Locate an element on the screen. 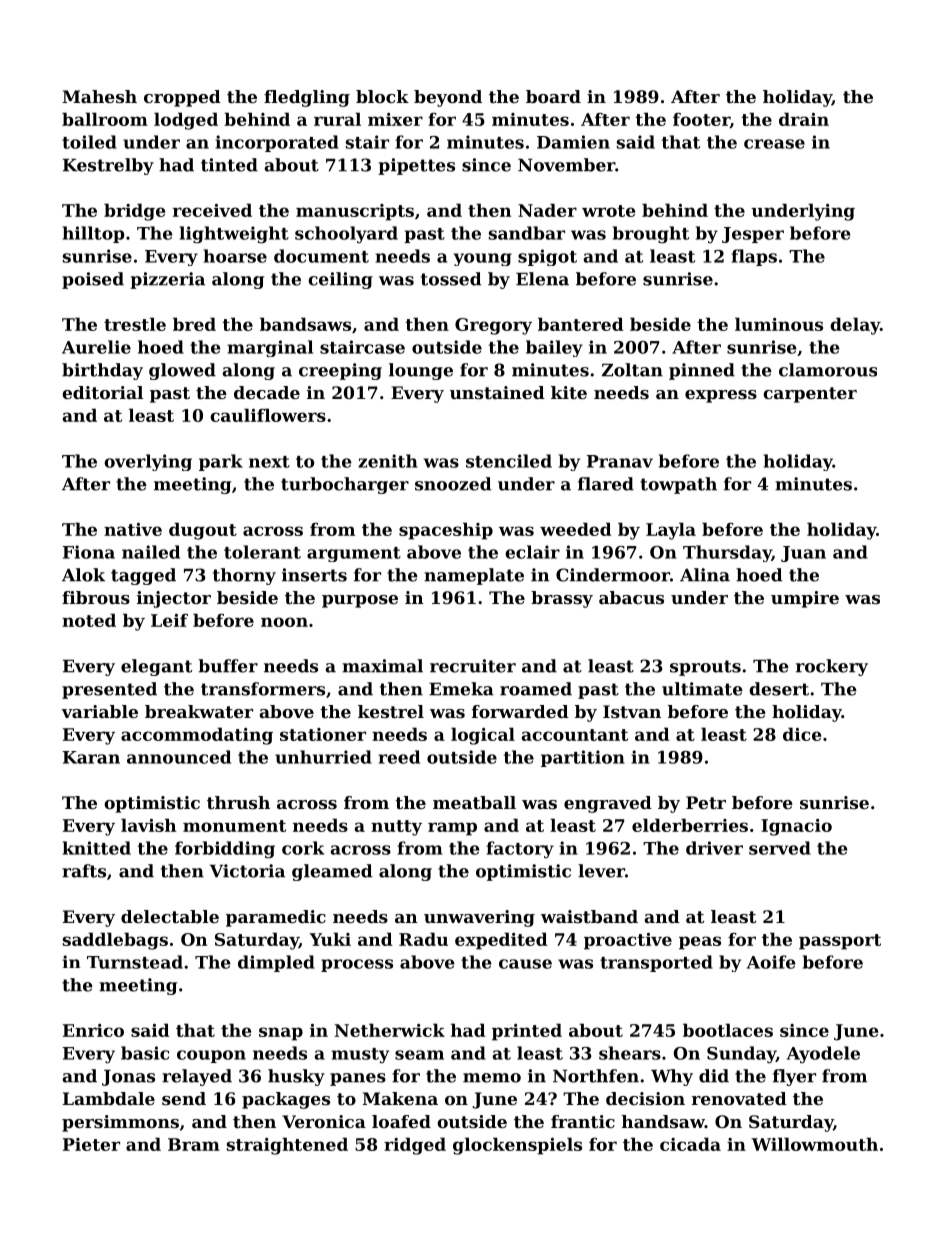  Pieter is located at coordinates (91, 1144).
